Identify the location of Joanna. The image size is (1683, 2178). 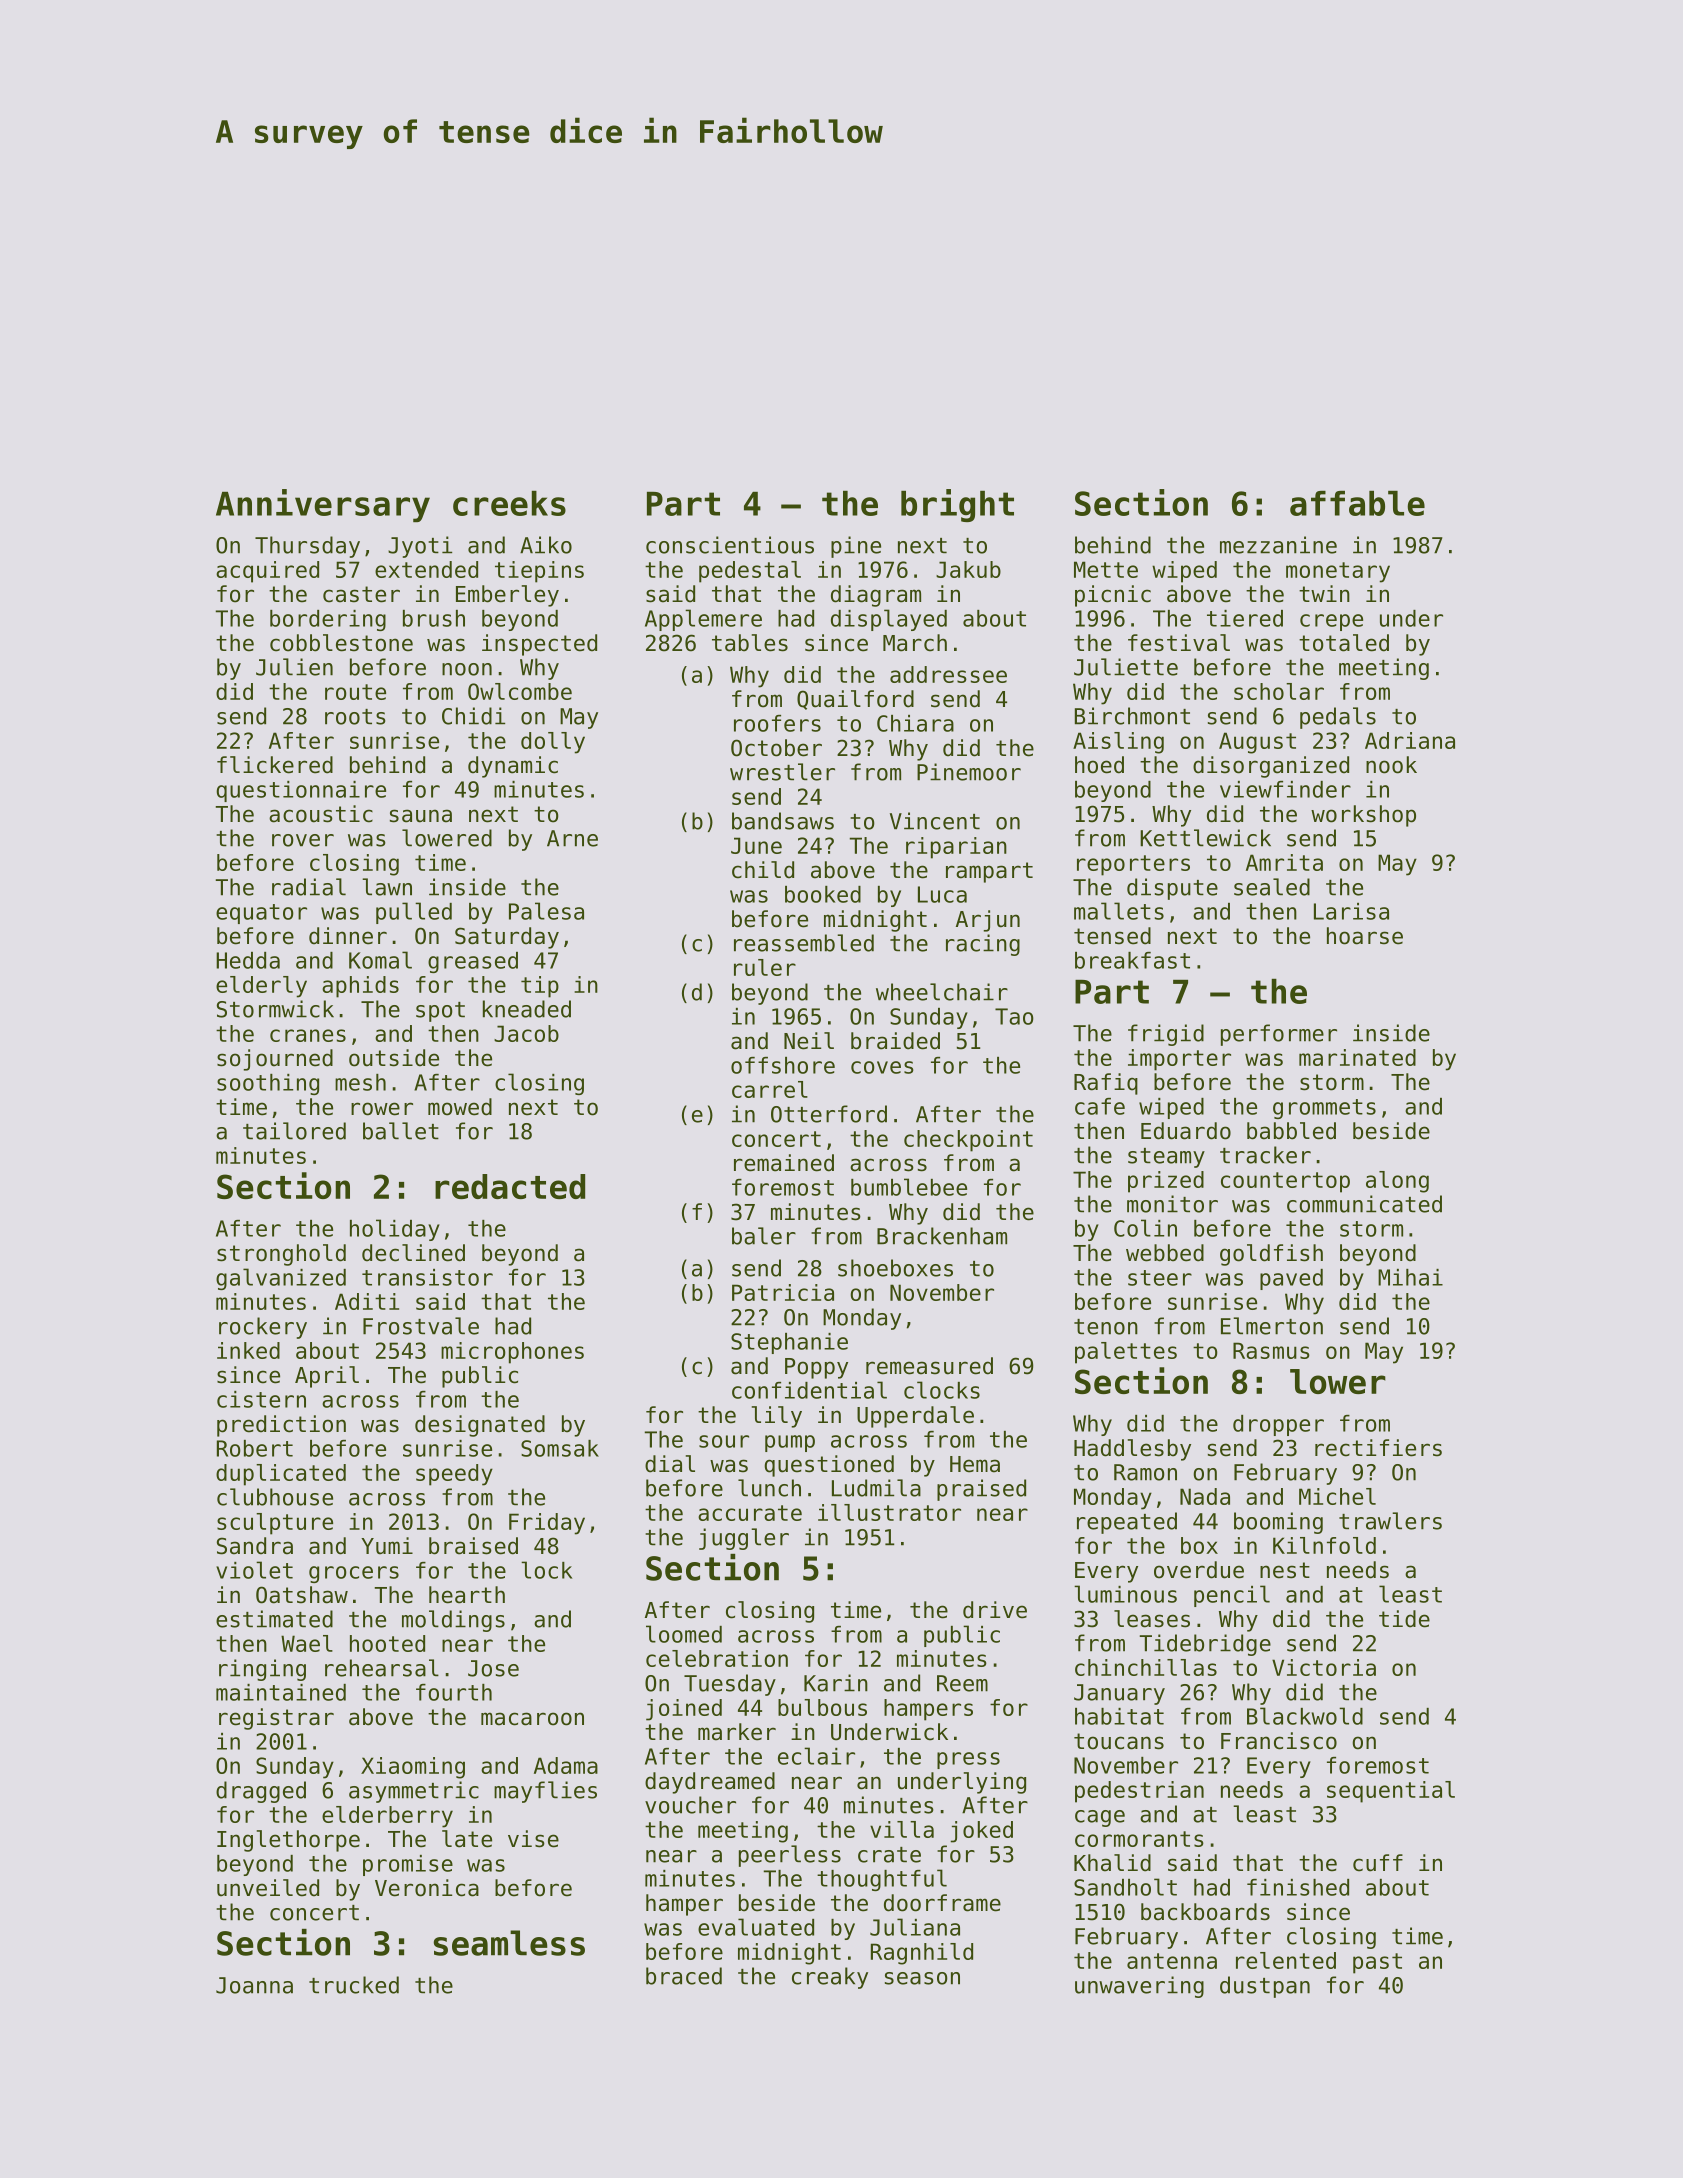
(254, 1985).
